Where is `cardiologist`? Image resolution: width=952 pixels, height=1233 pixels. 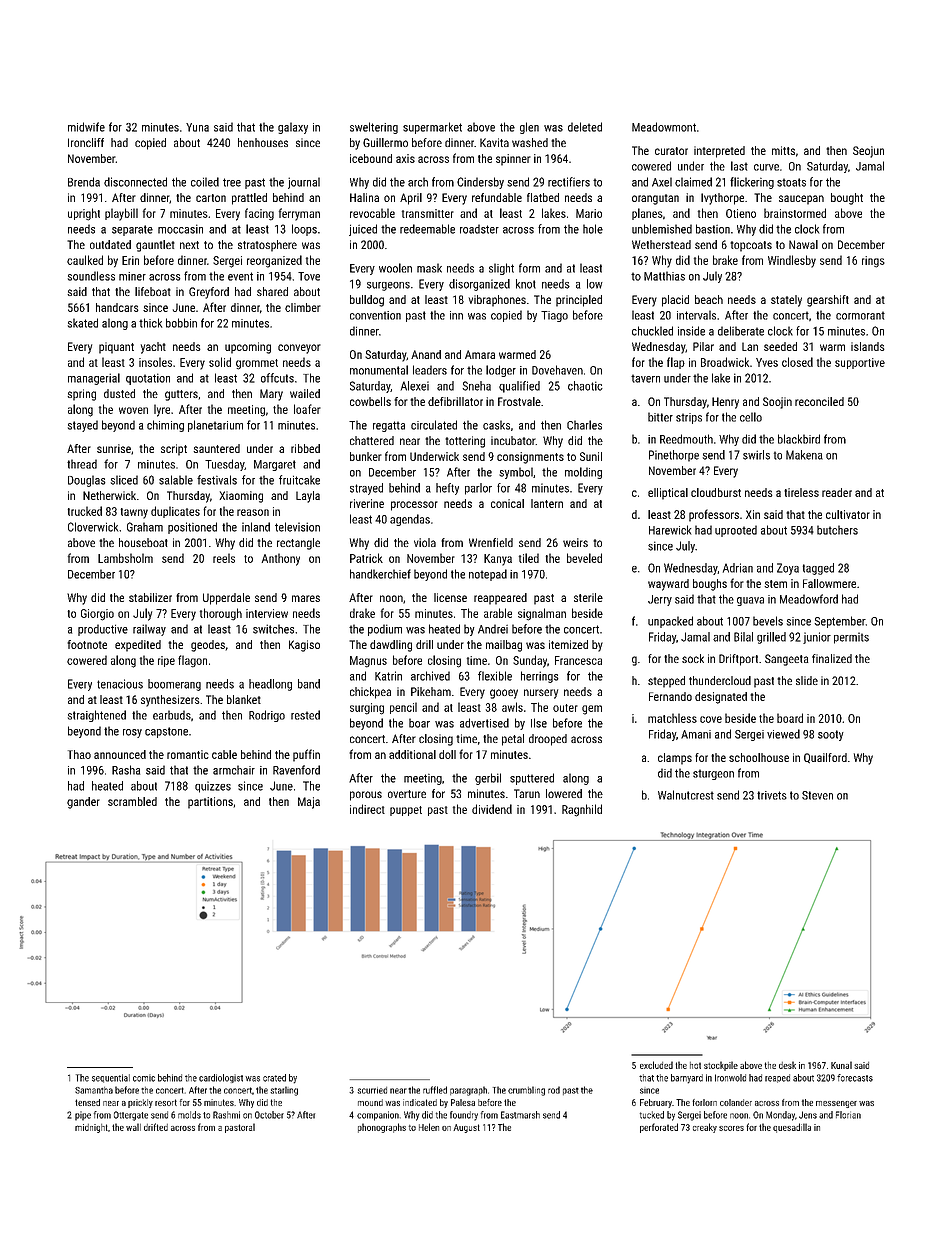
cardiologist is located at coordinates (221, 1078).
